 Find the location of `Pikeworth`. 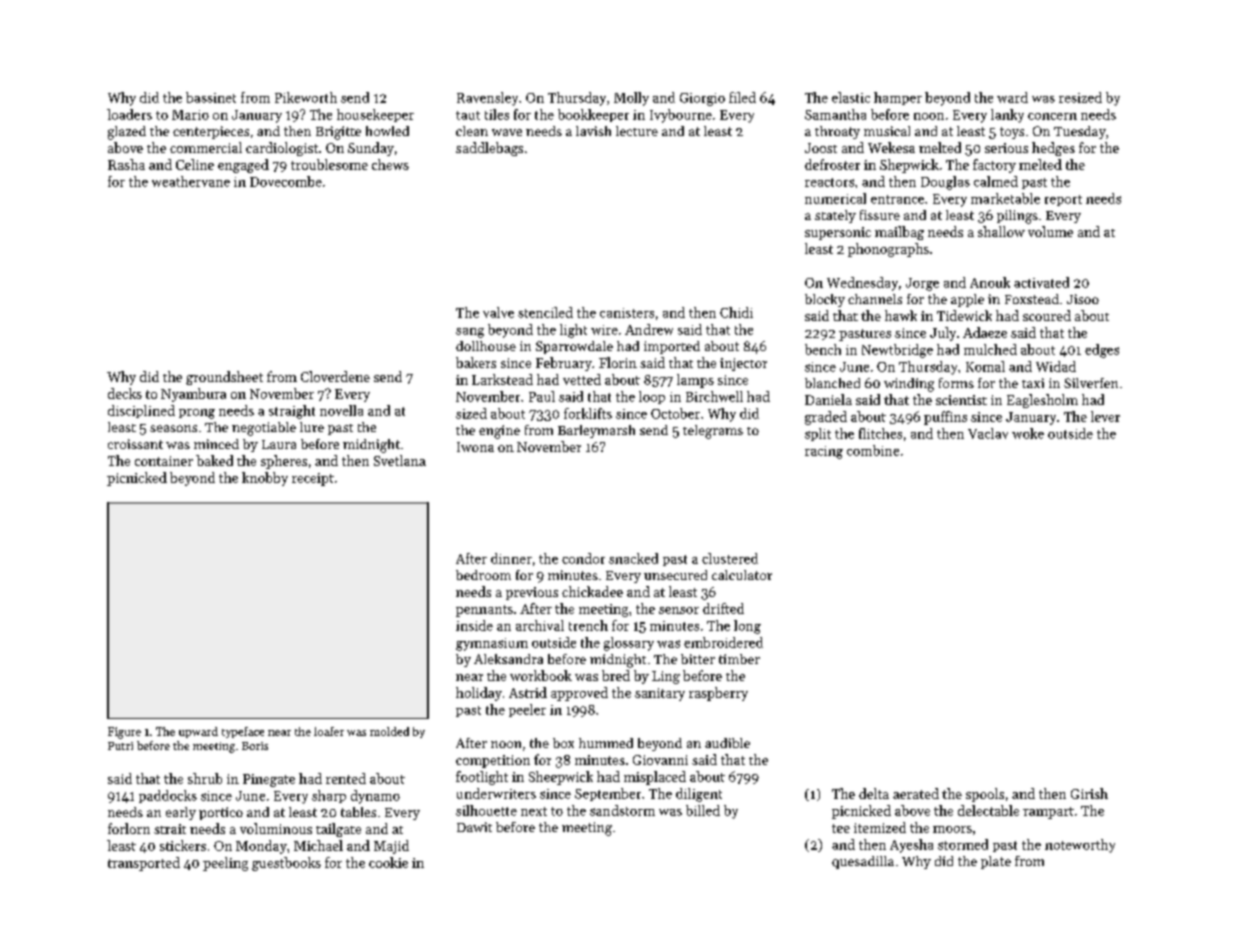

Pikeworth is located at coordinates (306, 97).
